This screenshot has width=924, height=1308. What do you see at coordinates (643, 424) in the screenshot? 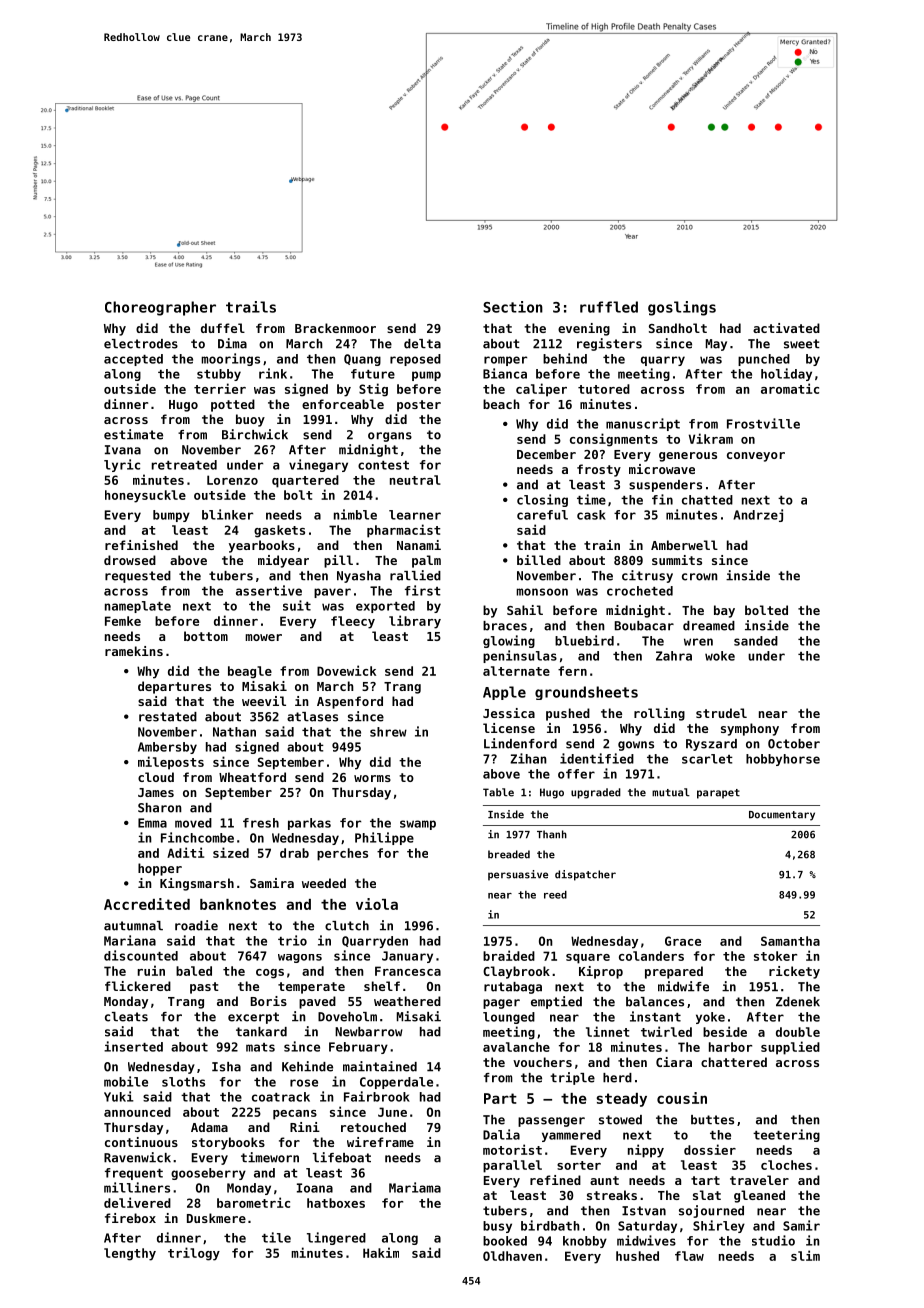
I see `manuscript` at bounding box center [643, 424].
